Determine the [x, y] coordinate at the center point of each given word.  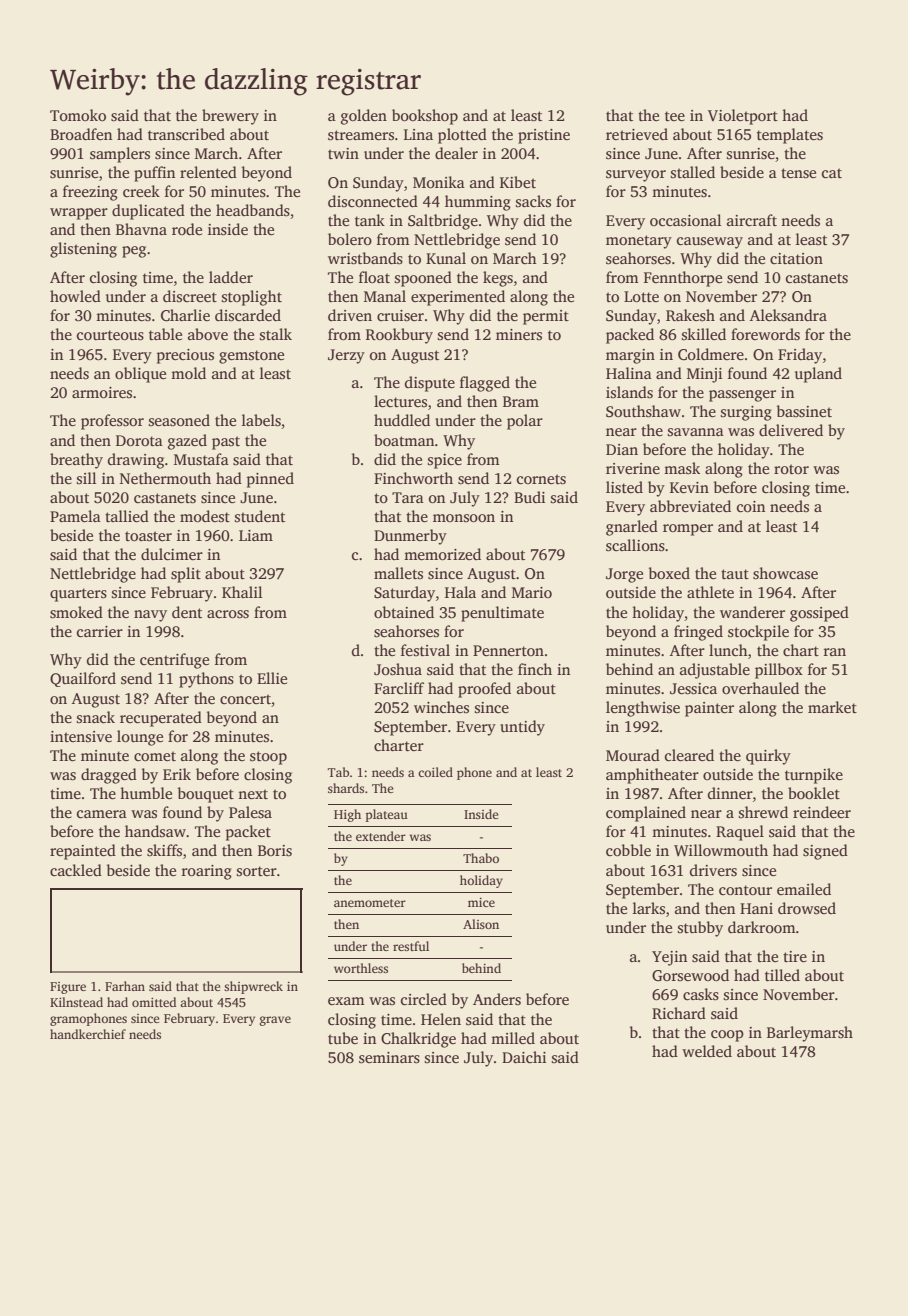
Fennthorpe [683, 279]
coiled [435, 772]
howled [75, 296]
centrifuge [174, 661]
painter [709, 709]
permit [546, 317]
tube [343, 1038]
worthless [361, 968]
